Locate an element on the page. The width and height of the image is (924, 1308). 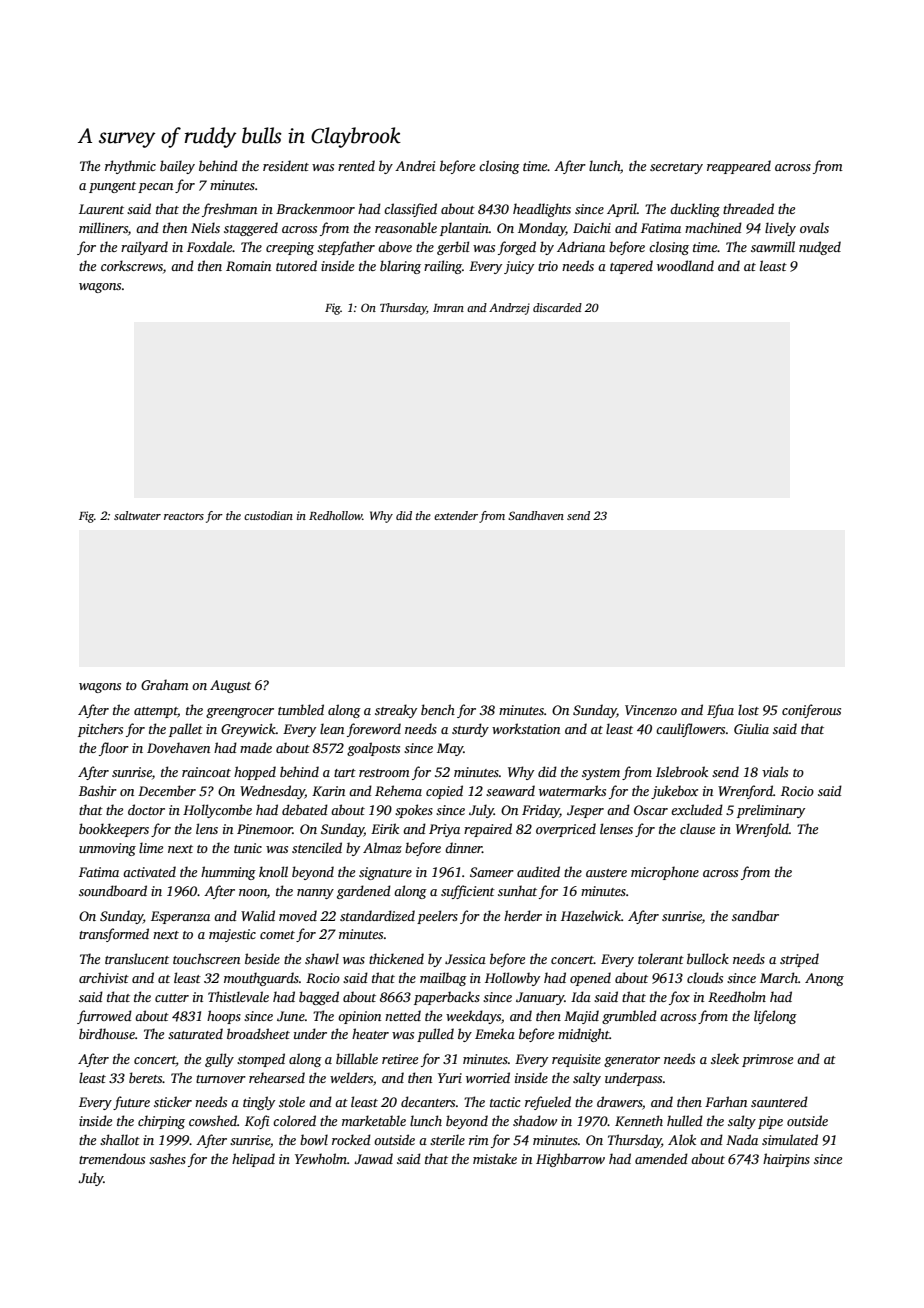
stepfather is located at coordinates (346, 248).
